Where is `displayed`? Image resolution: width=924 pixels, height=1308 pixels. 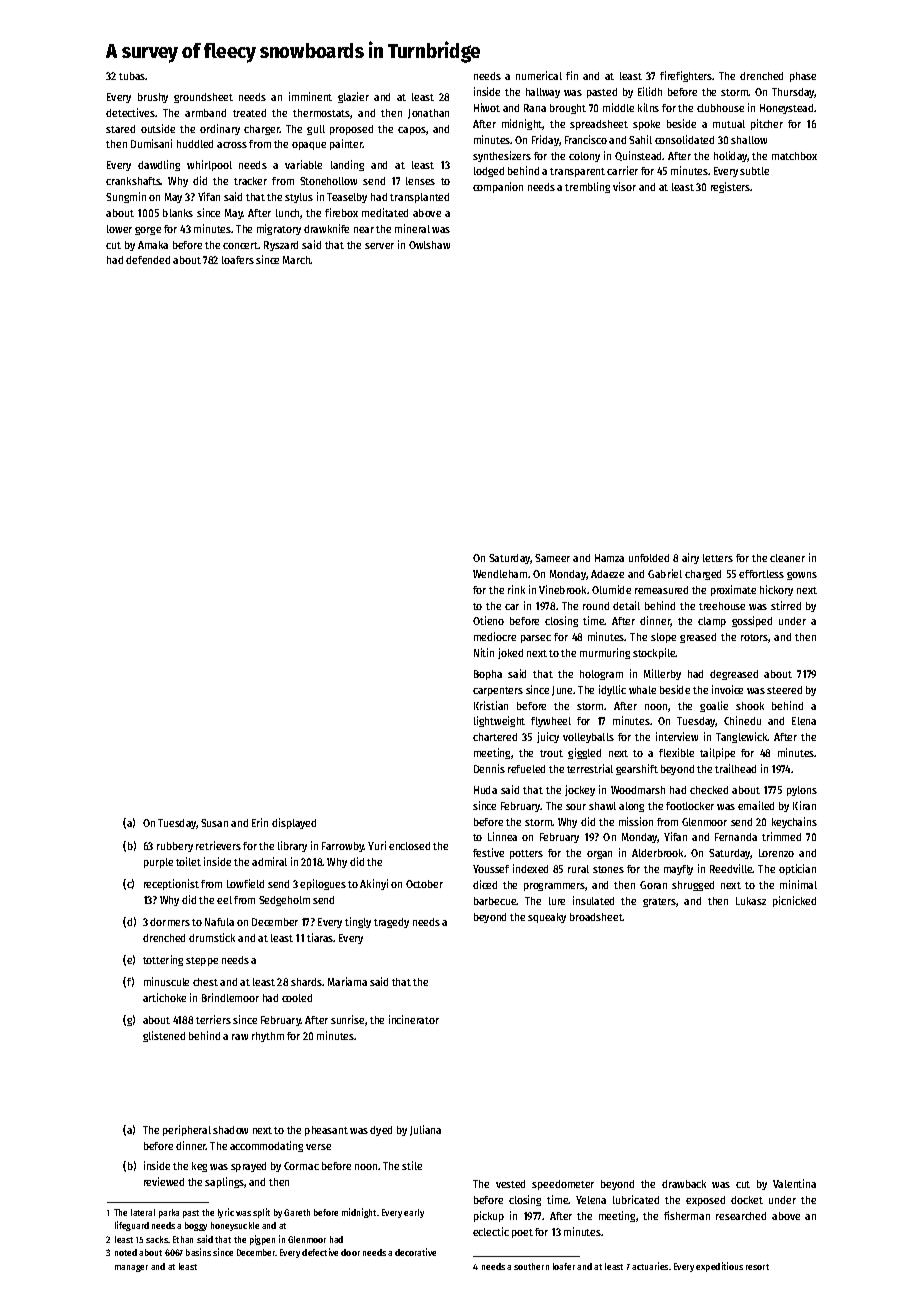
displayed is located at coordinates (294, 823).
